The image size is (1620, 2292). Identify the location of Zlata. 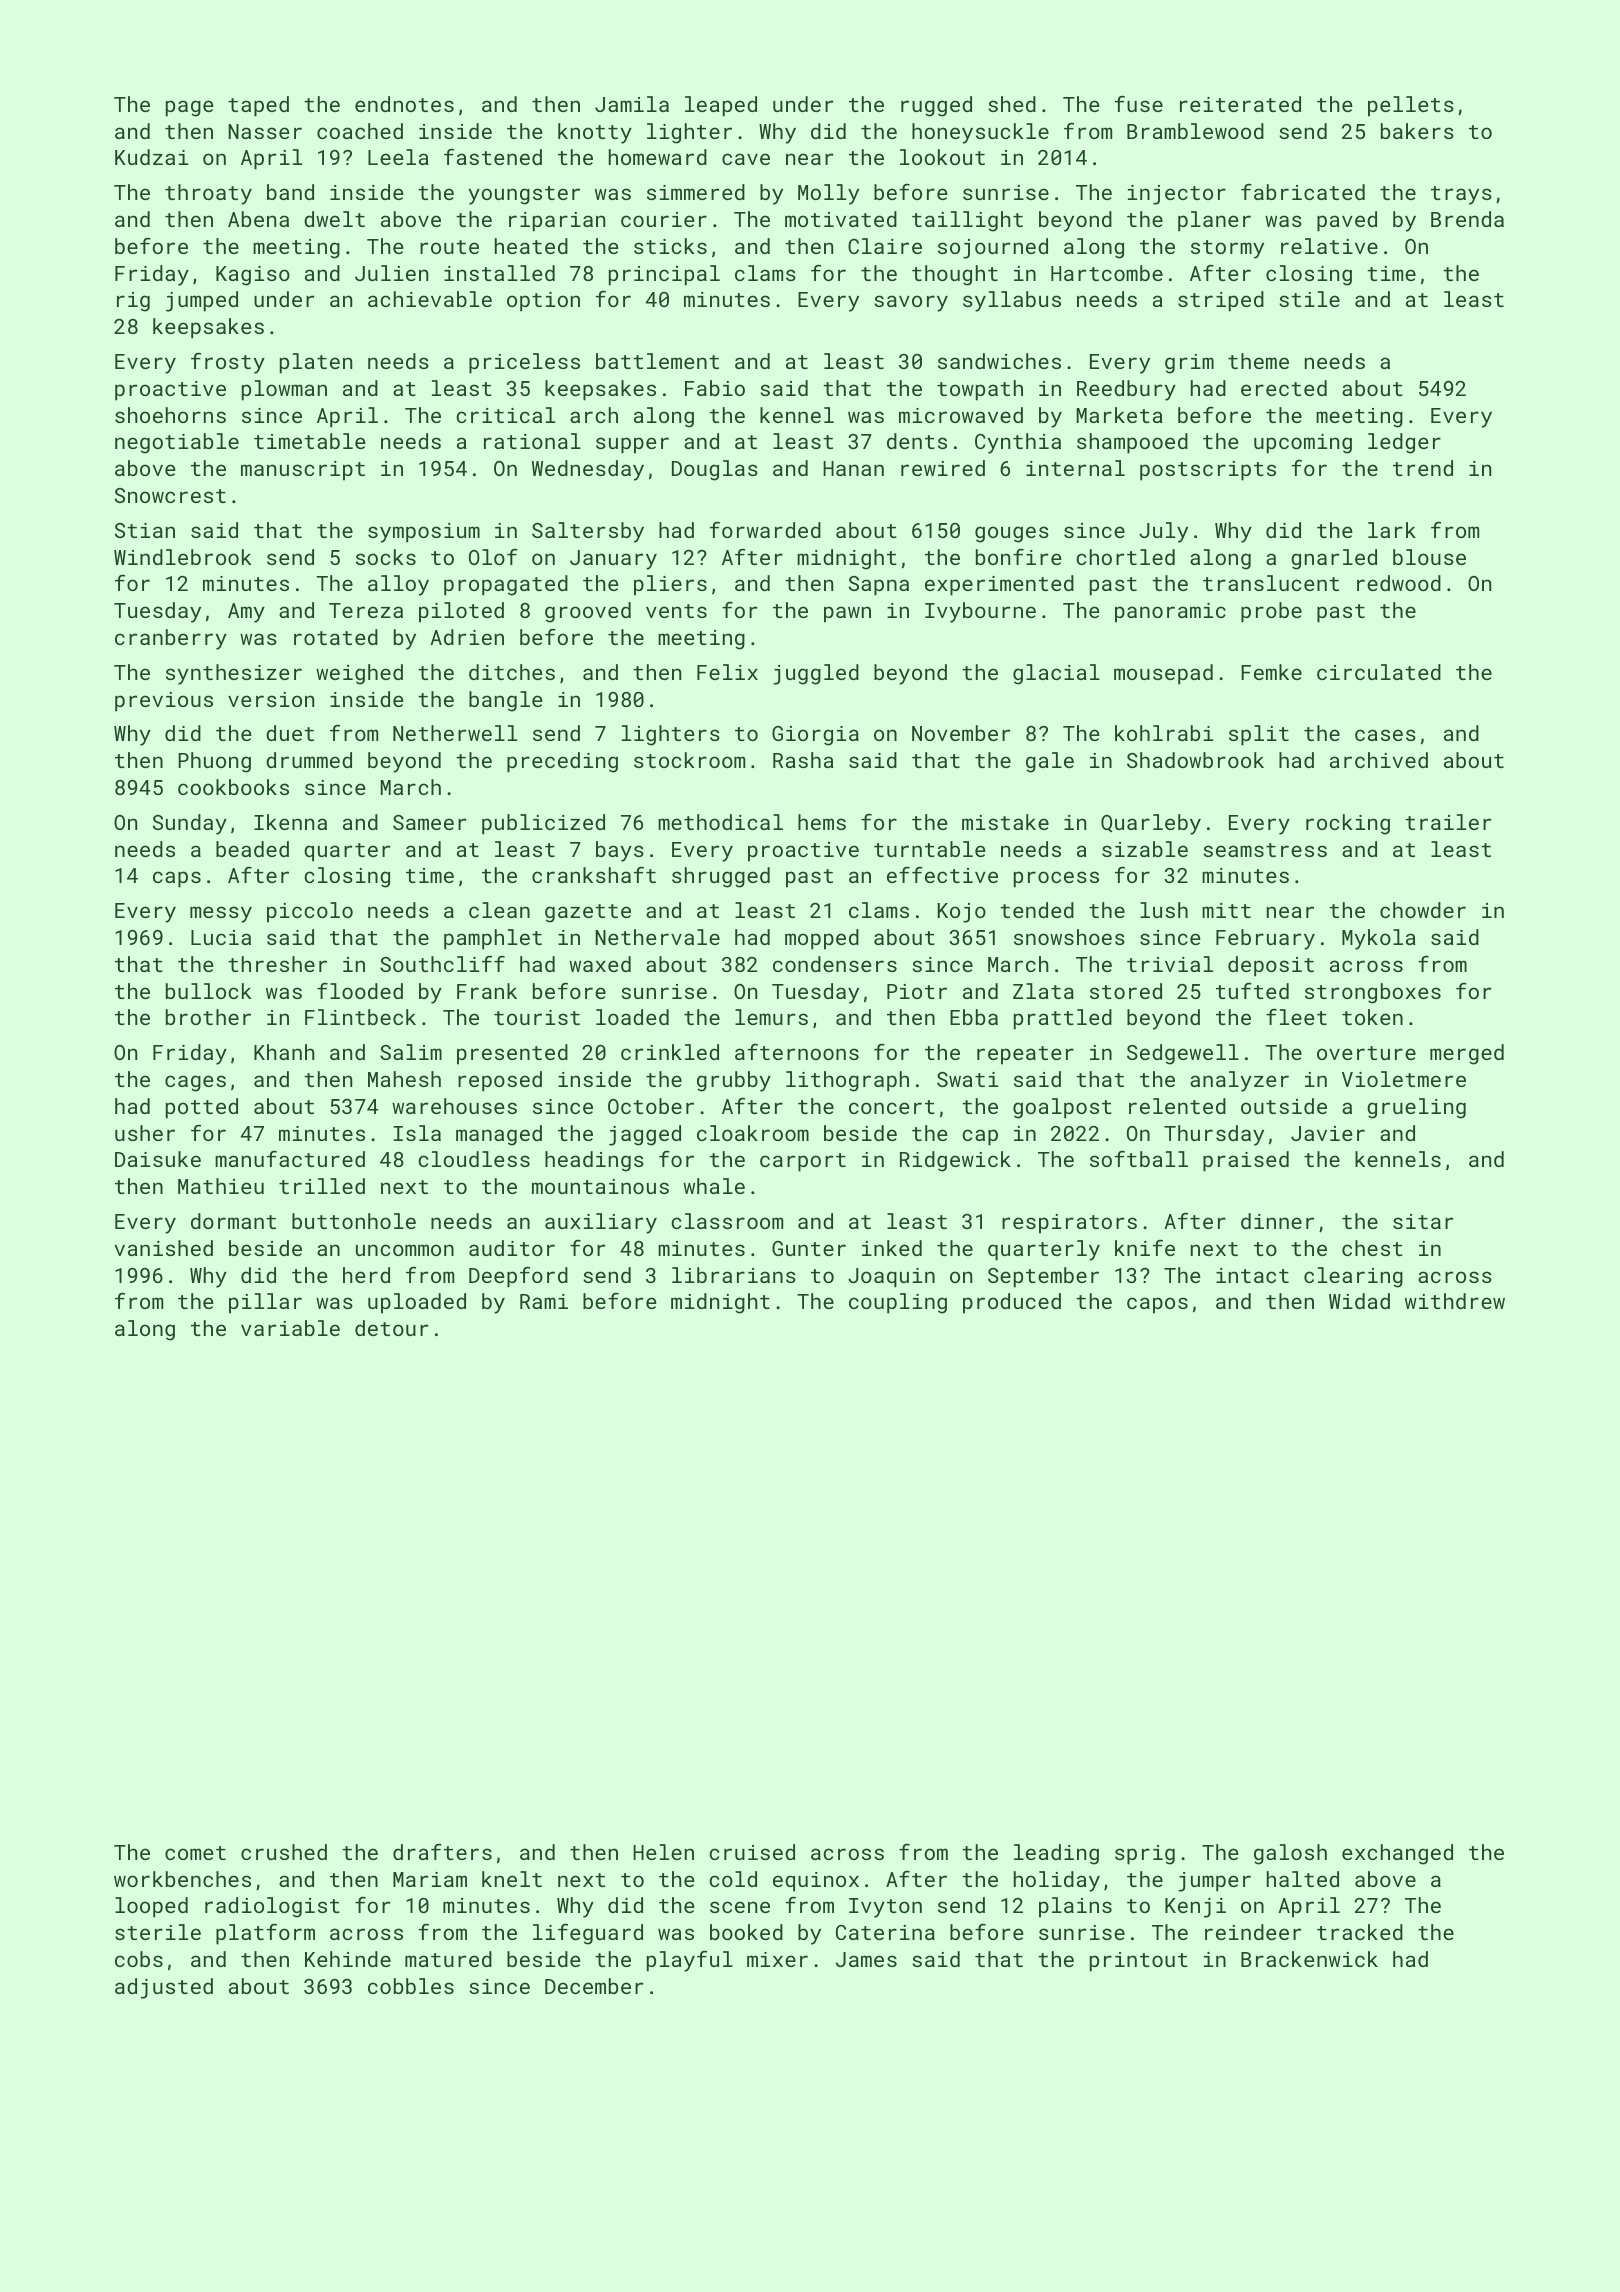
(1043, 991).
